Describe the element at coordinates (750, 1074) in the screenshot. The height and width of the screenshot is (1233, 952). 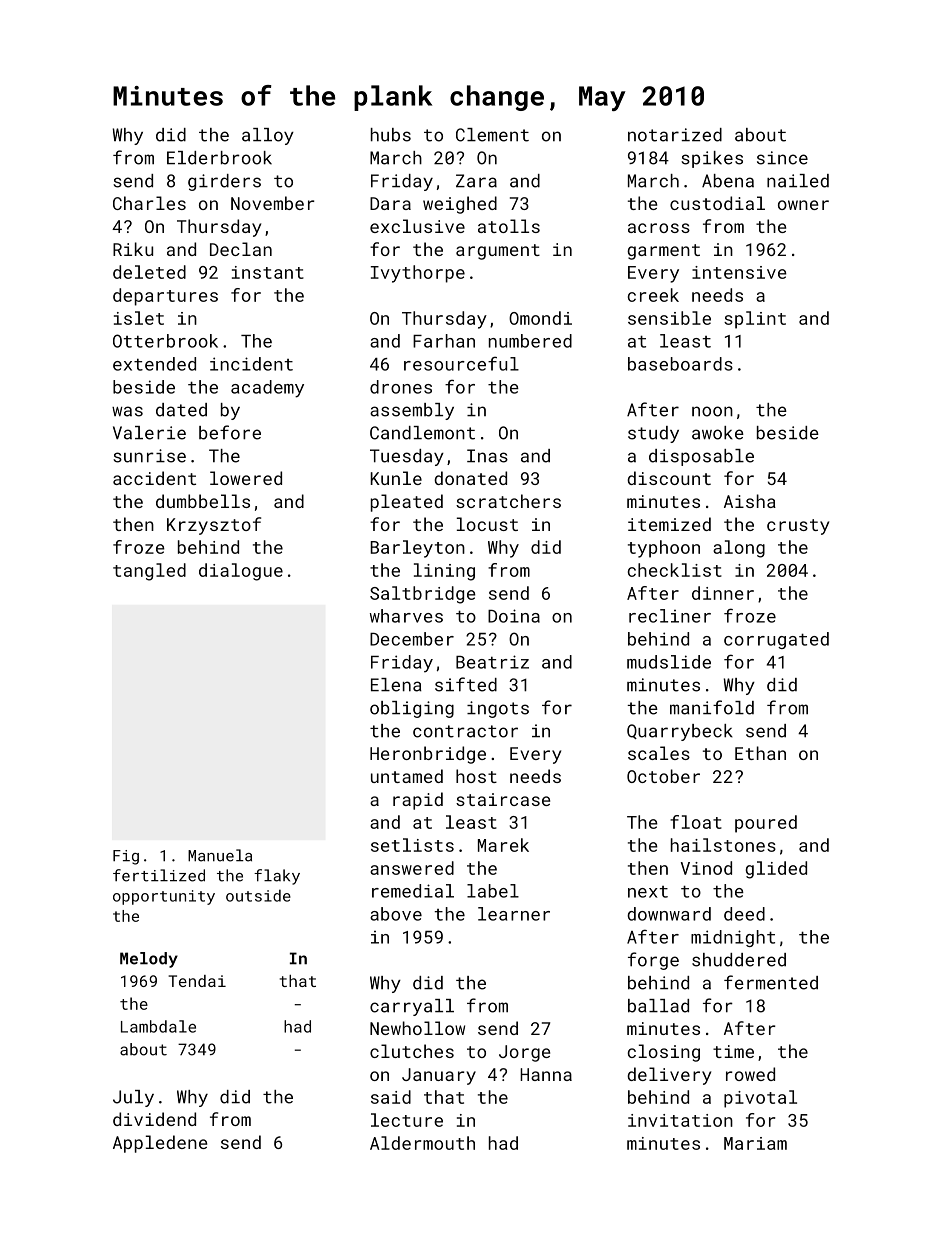
I see `rowed` at that location.
